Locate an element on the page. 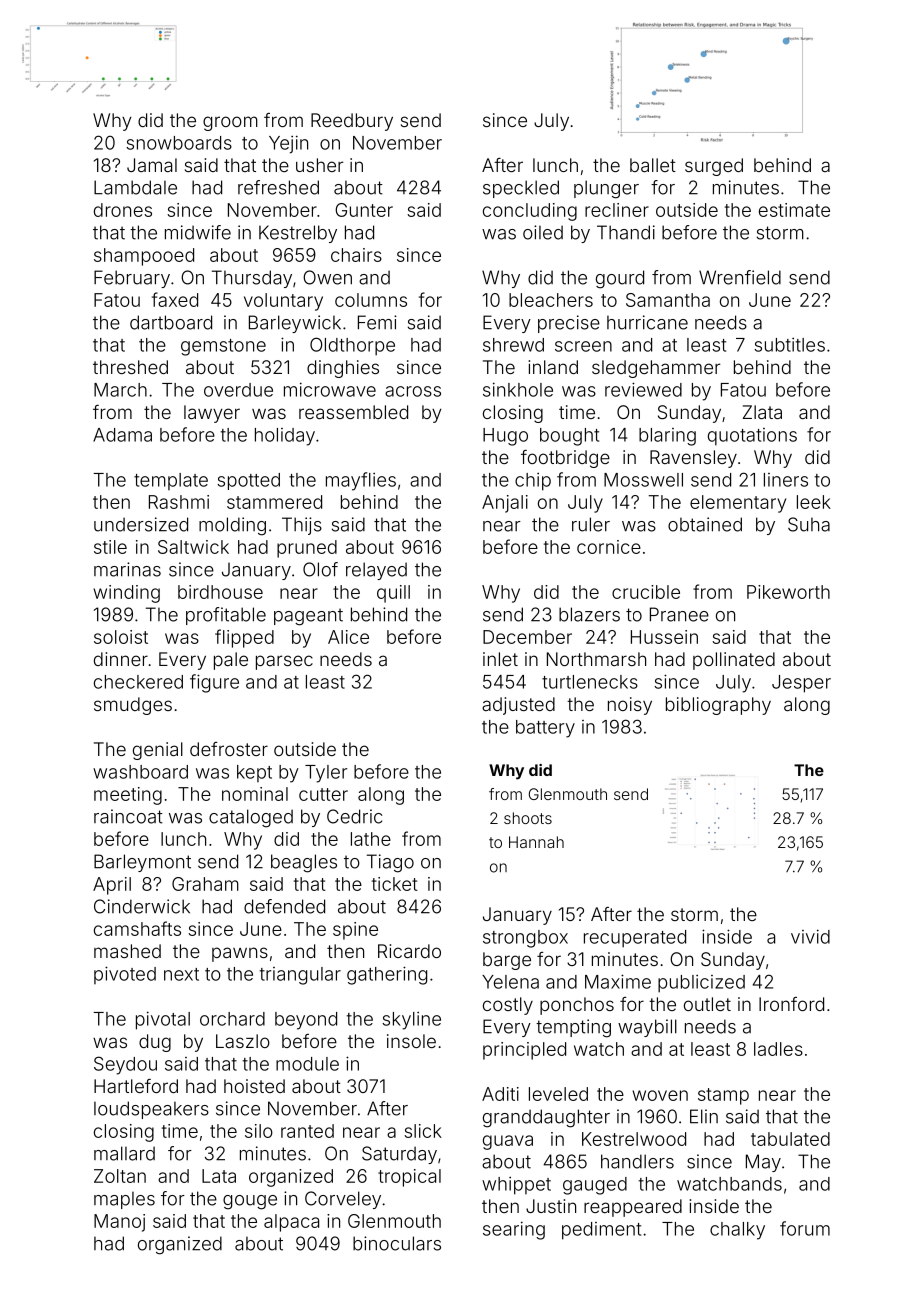  orchard is located at coordinates (232, 1019).
